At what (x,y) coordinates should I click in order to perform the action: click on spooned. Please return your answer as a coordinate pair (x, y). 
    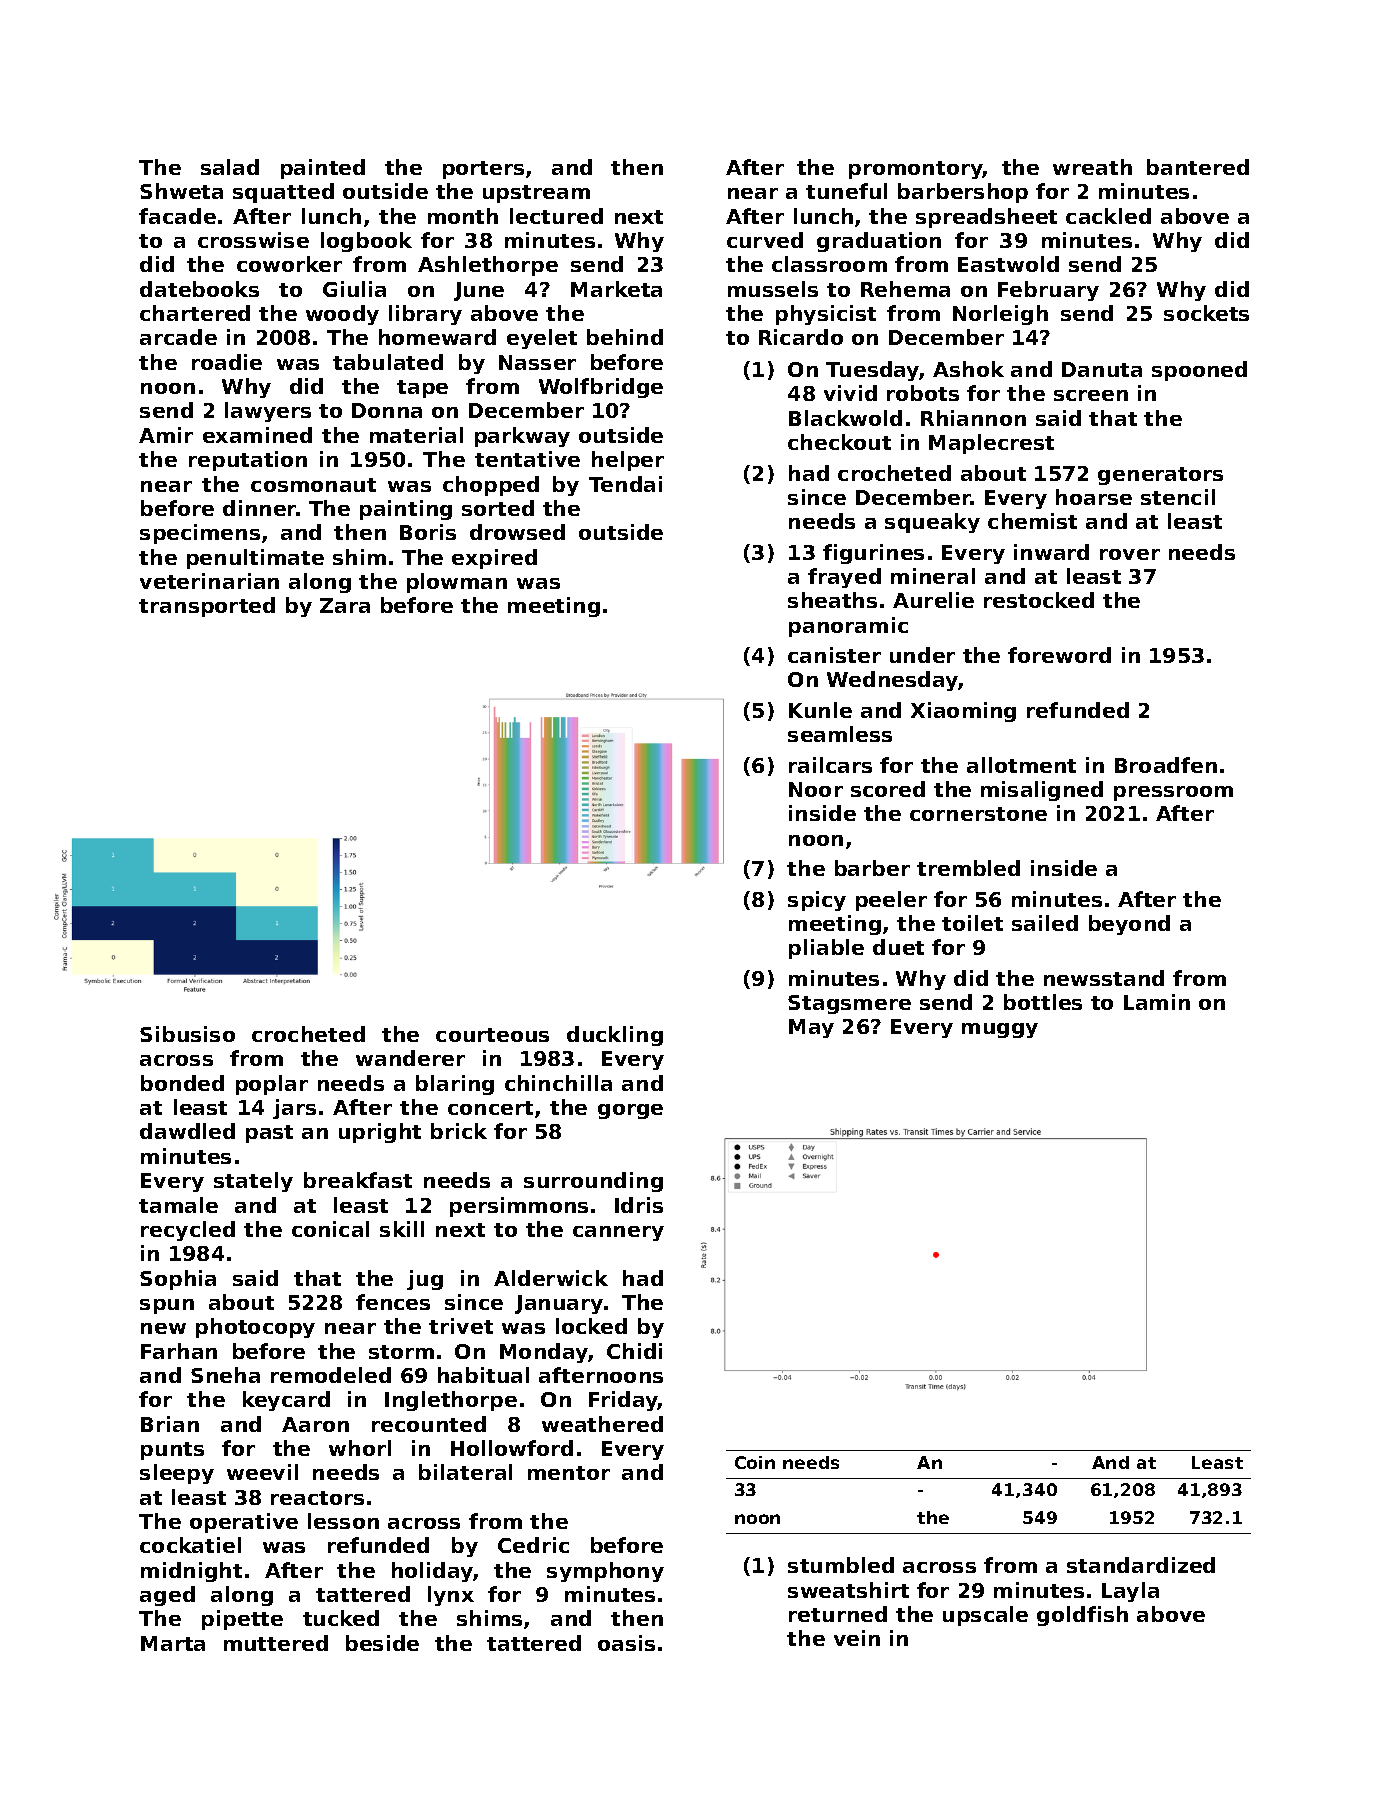
    Looking at the image, I should click on (1199, 371).
